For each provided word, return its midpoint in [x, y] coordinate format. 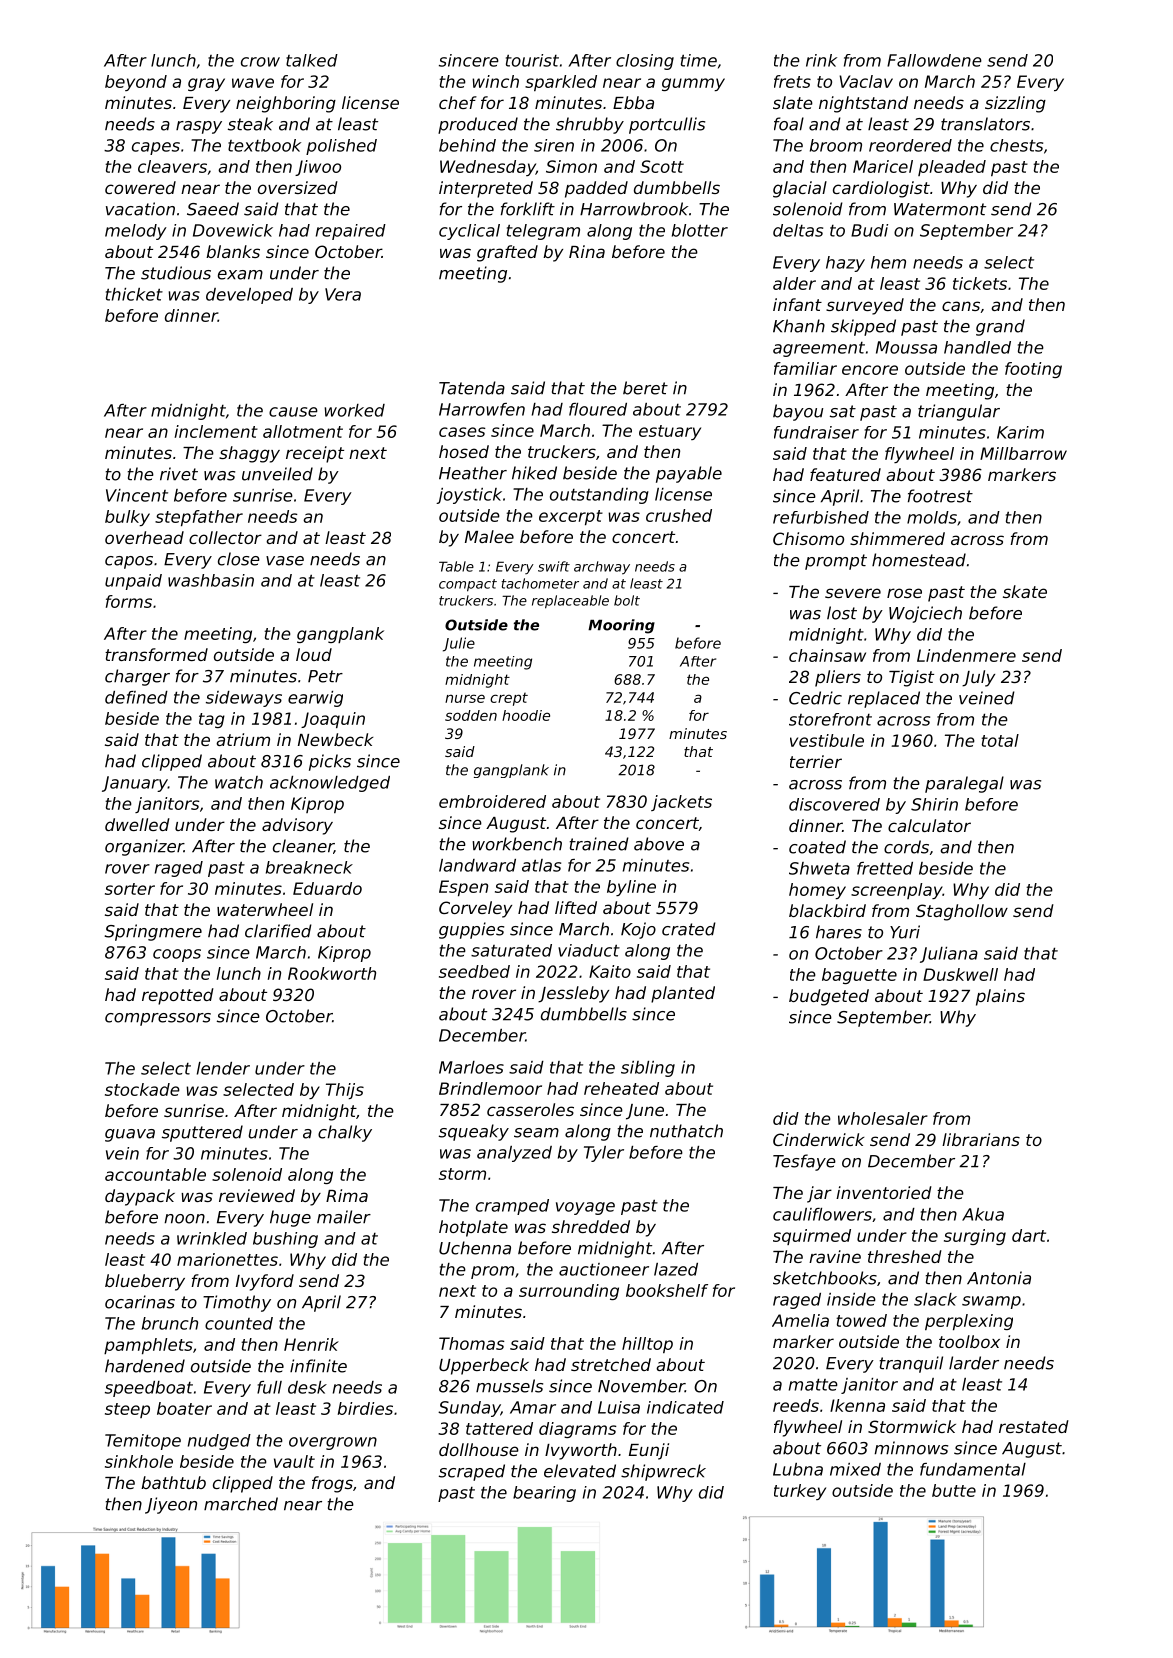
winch [495, 81]
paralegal [964, 784]
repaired [351, 232]
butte [954, 1490]
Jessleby [573, 994]
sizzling [1015, 104]
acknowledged [330, 784]
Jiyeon [171, 1505]
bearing [544, 1494]
